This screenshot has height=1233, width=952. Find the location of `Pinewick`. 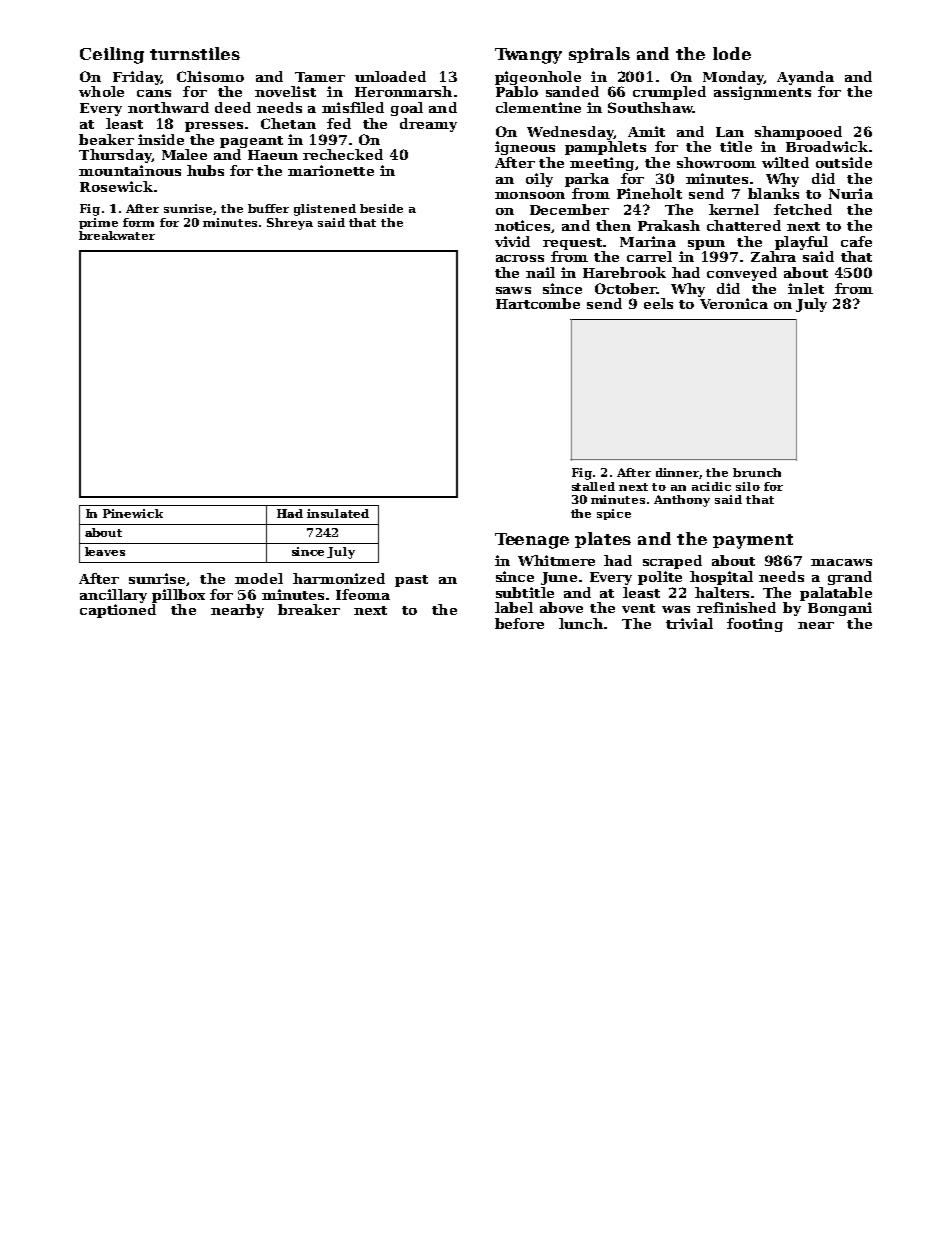

Pinewick is located at coordinates (133, 513).
